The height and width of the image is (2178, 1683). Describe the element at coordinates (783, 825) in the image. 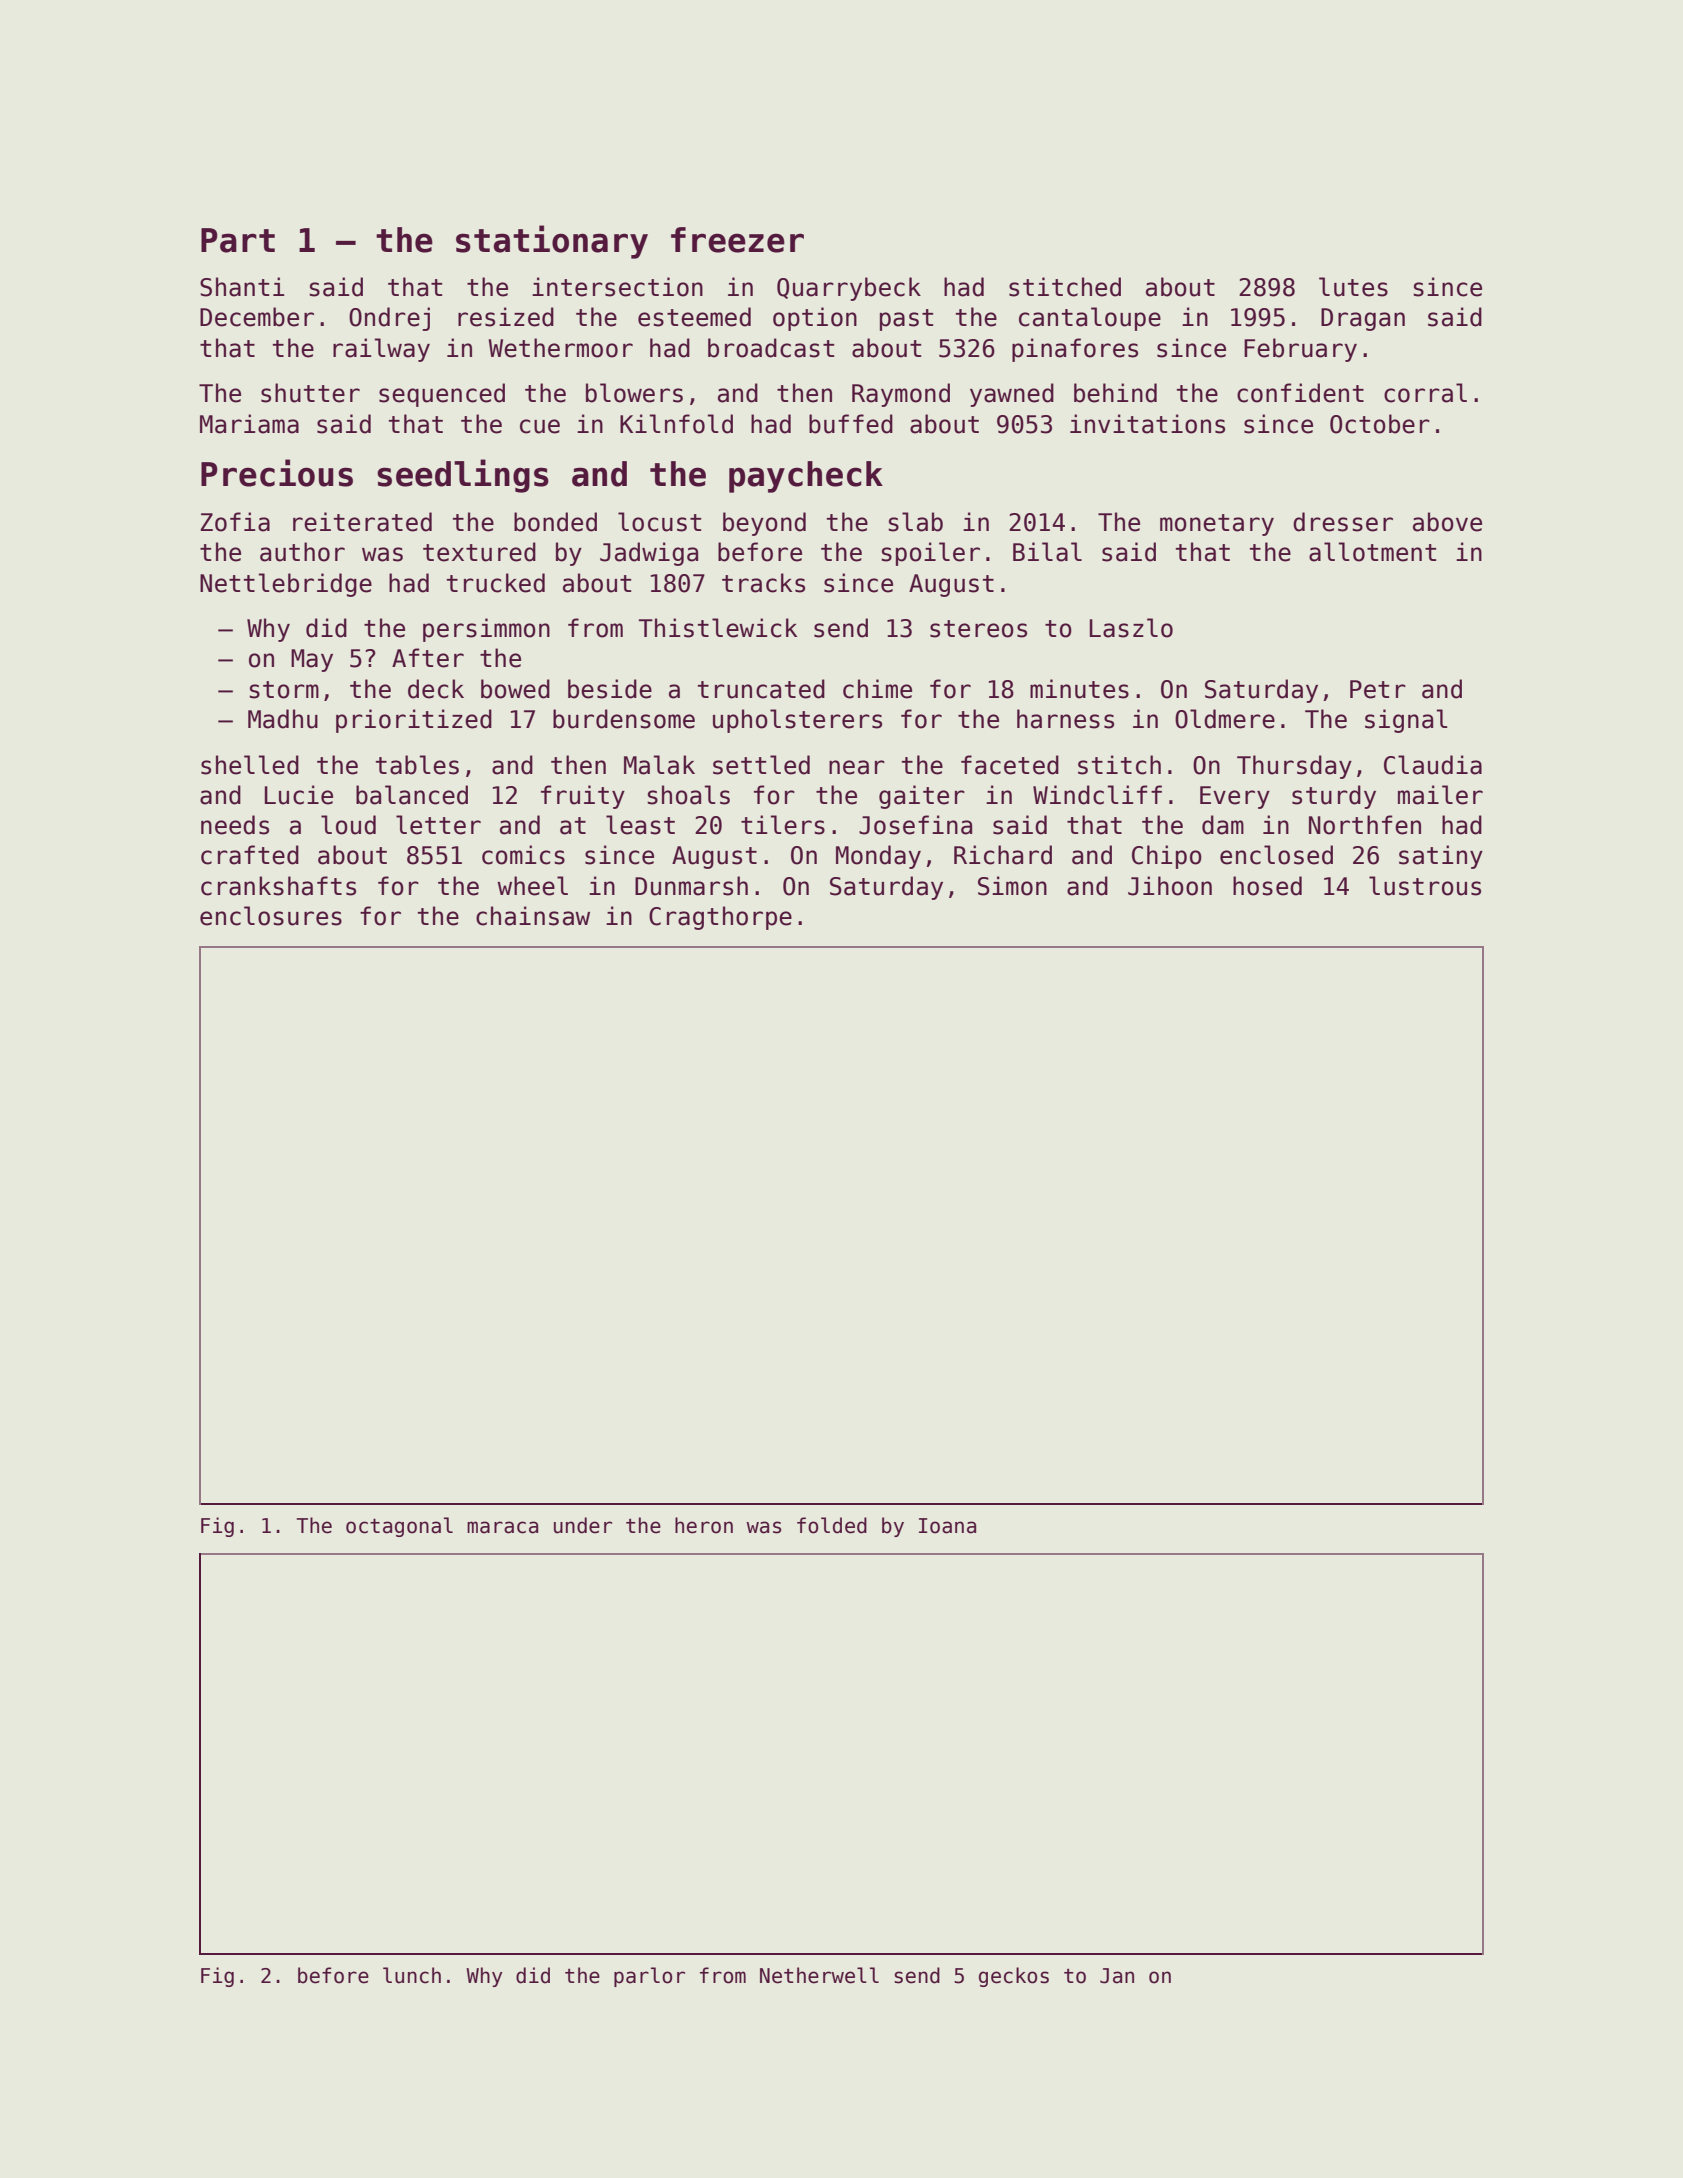

I see `tilers` at that location.
